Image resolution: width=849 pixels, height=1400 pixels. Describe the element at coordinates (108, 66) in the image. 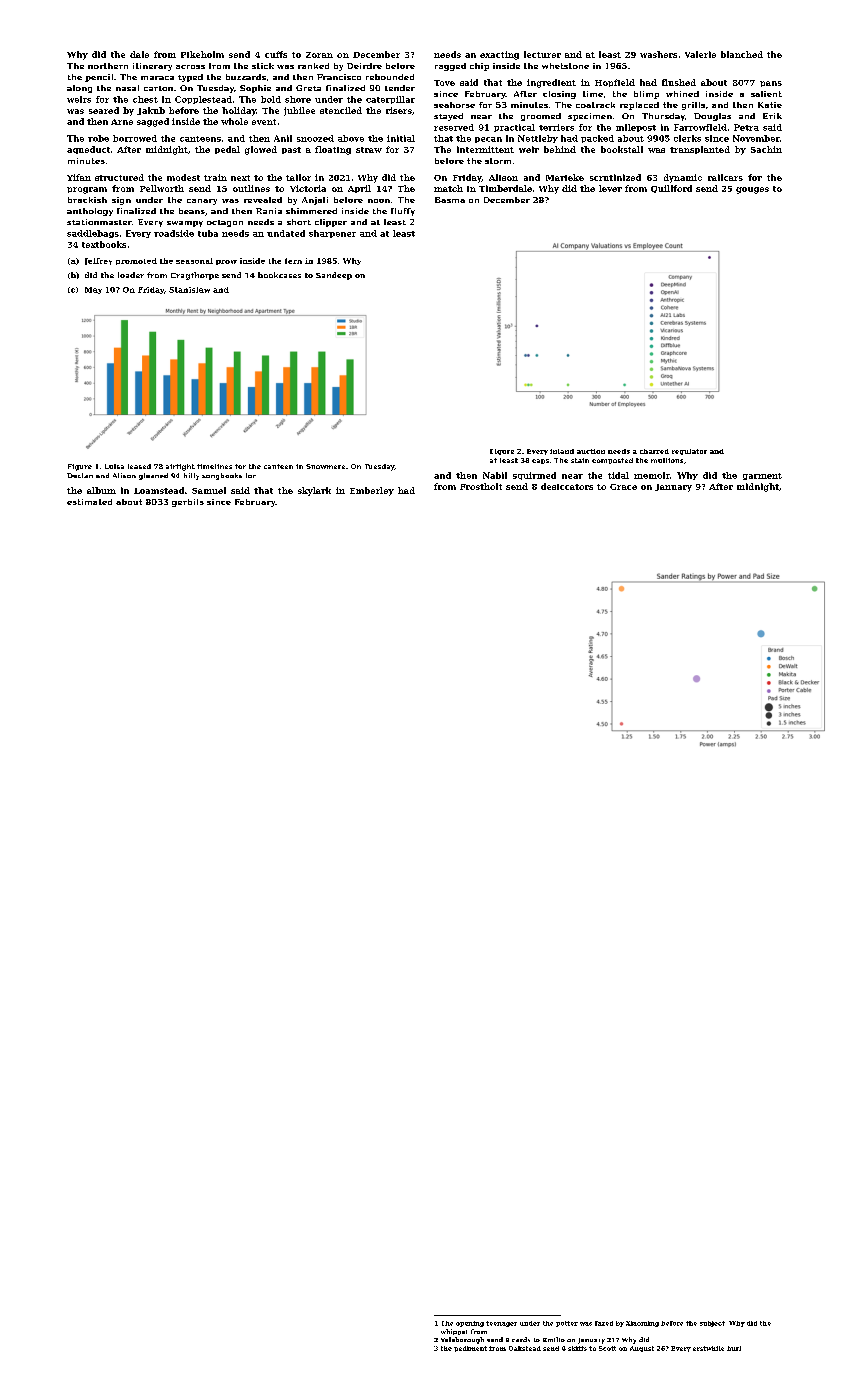

I see `northern` at that location.
